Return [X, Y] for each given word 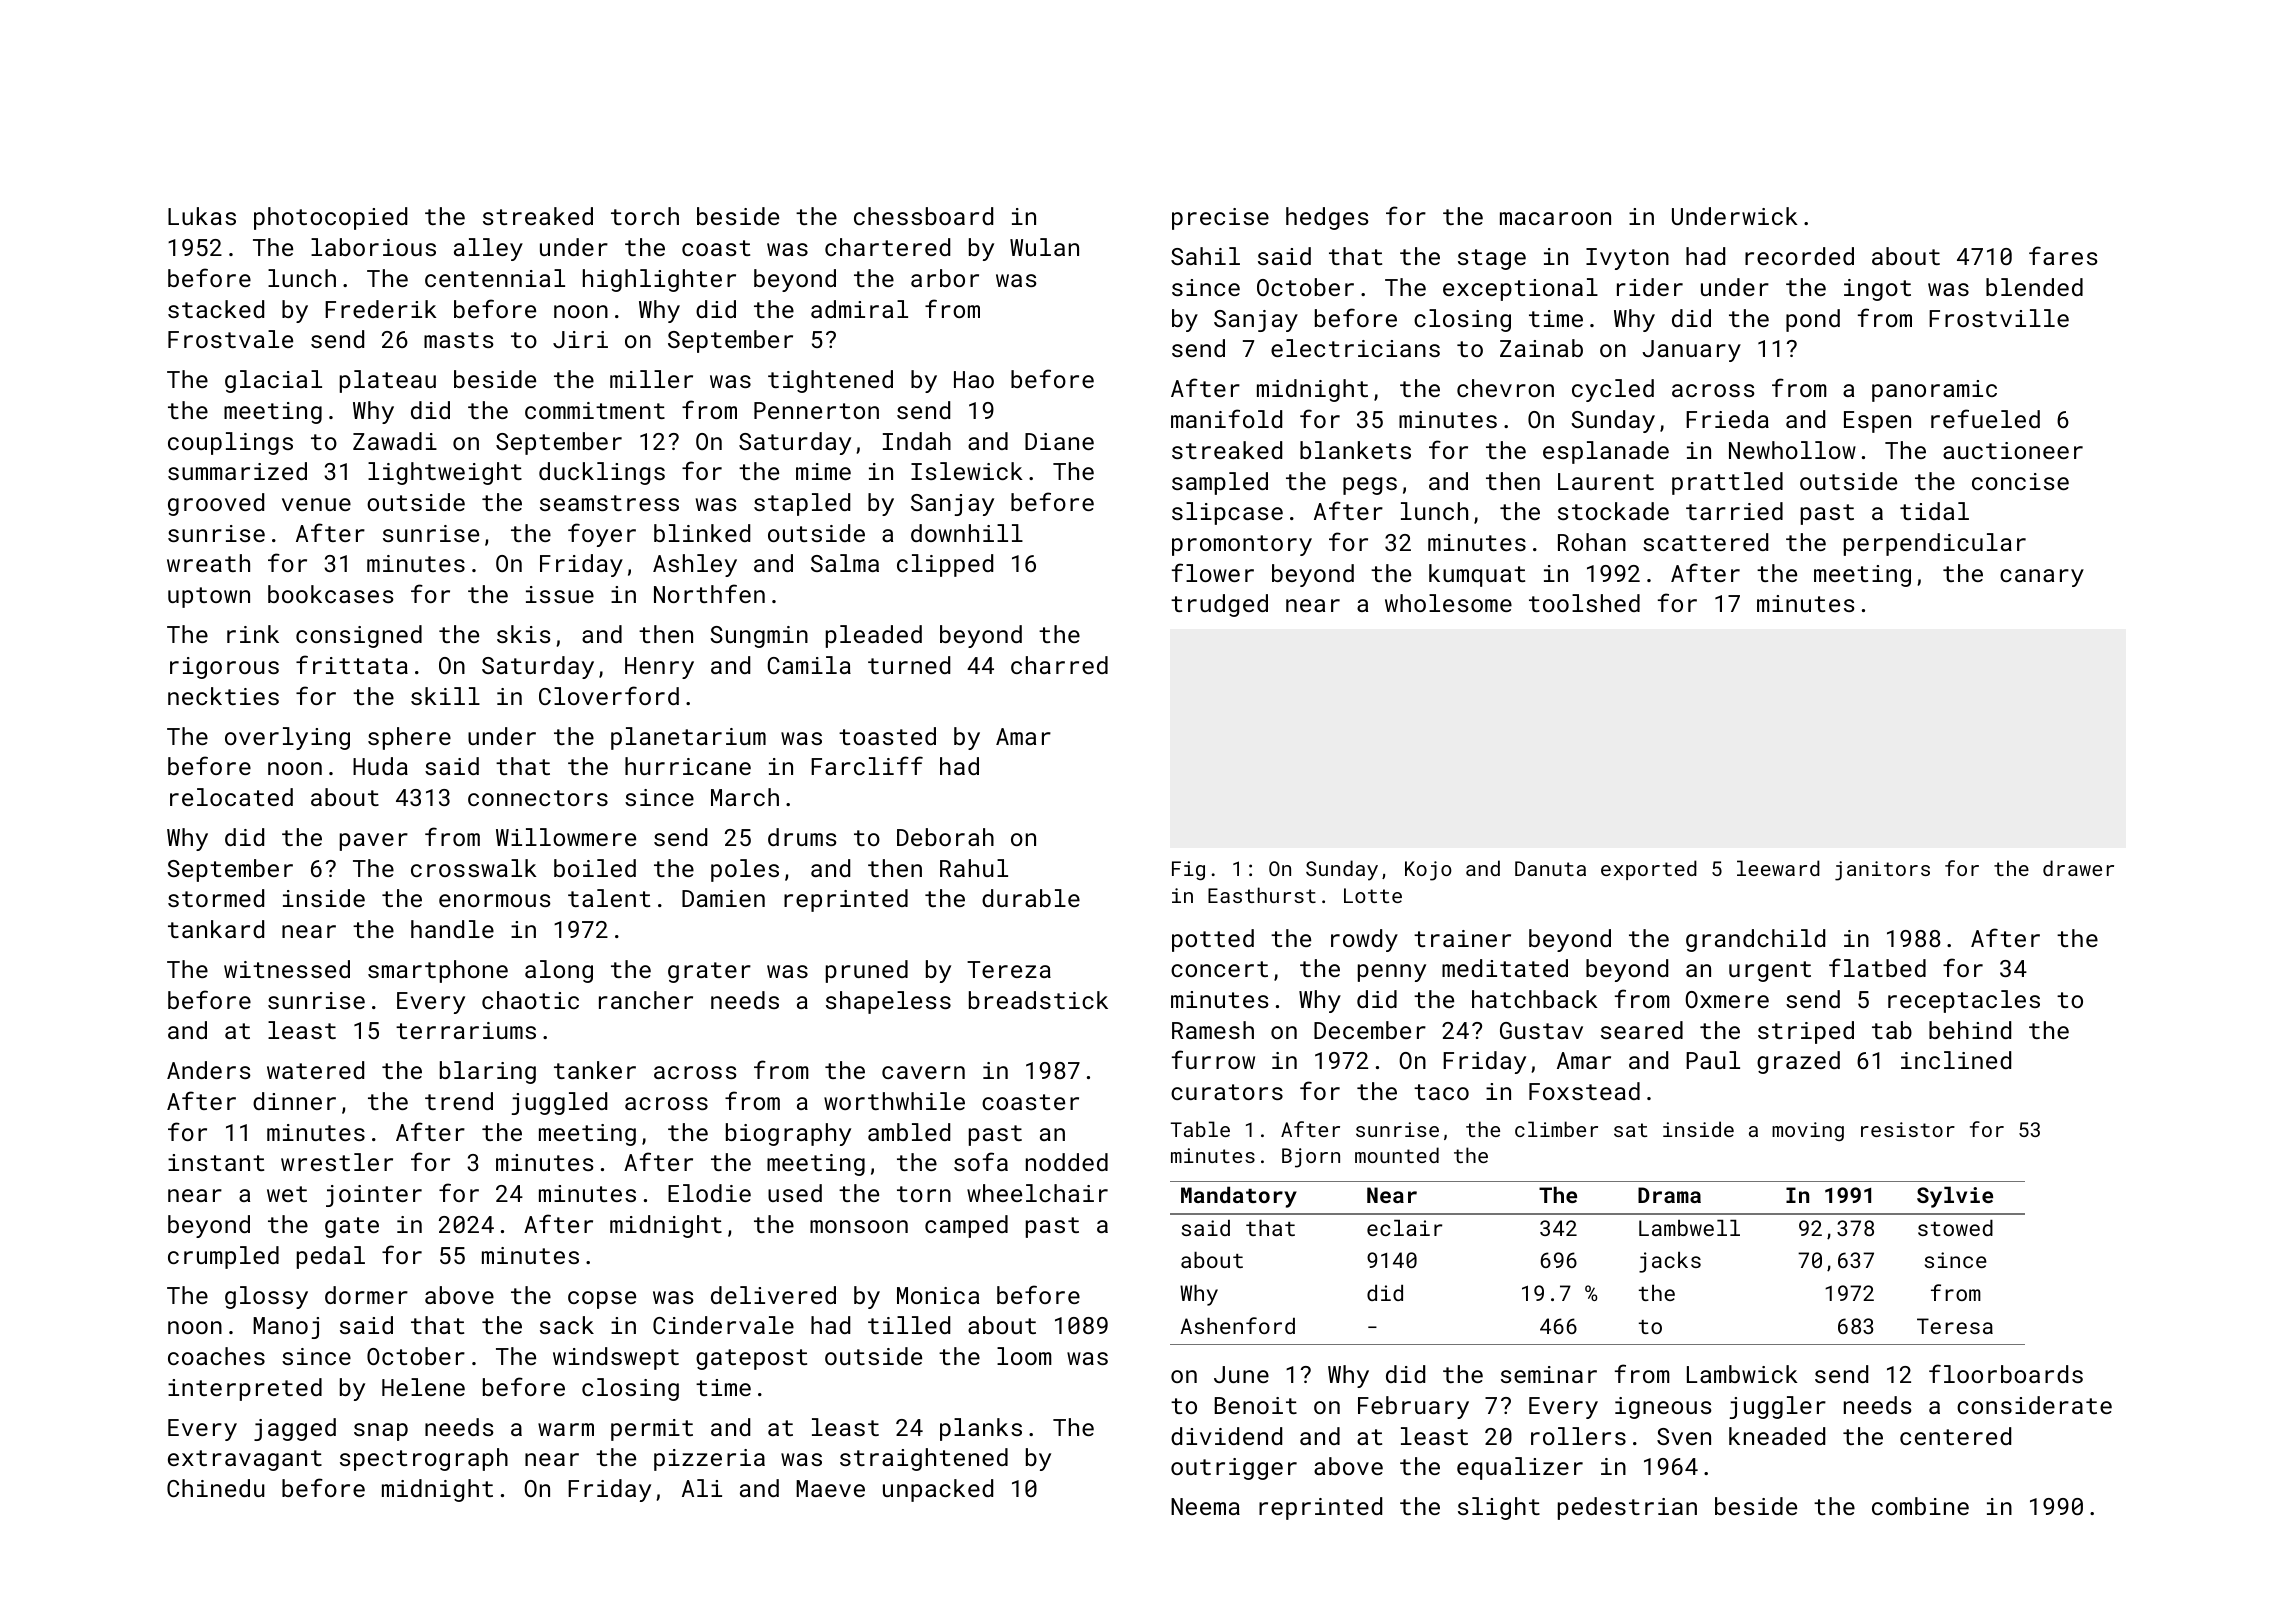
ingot [1877, 290]
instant [216, 1162]
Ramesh [1213, 1030]
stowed [1955, 1228]
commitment [595, 410]
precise [1220, 219]
